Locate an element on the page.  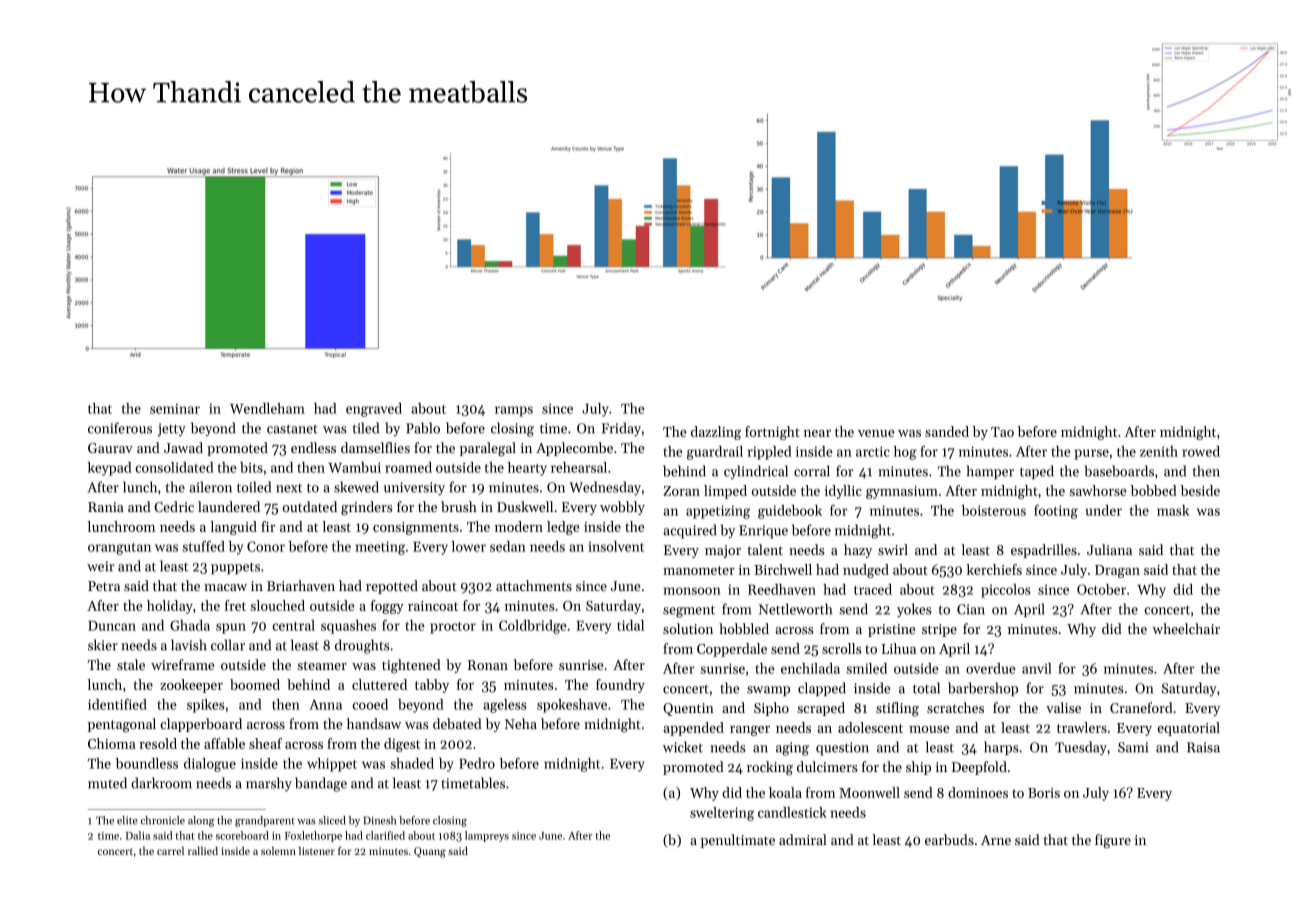
piccolos is located at coordinates (1006, 591).
